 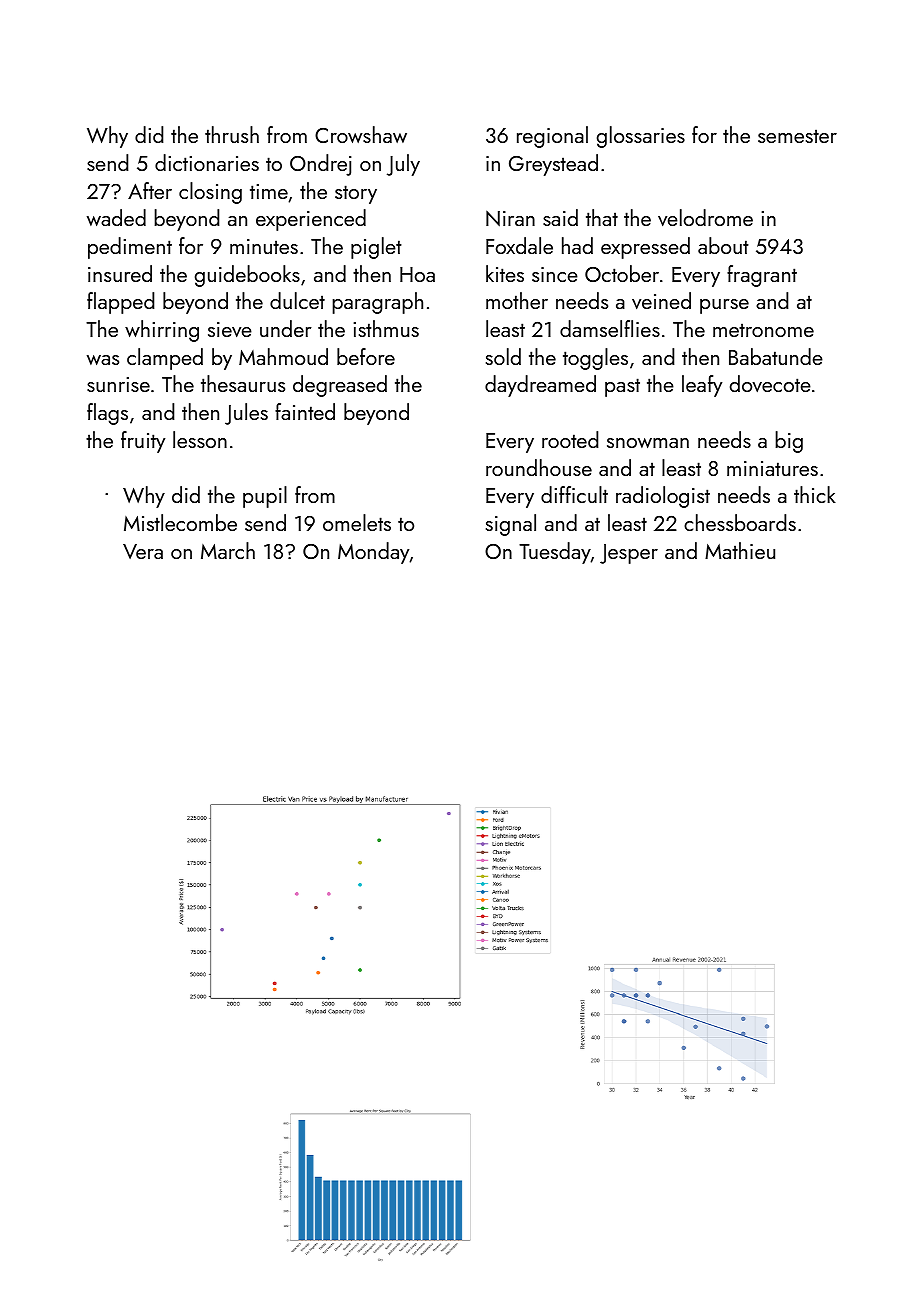 I want to click on big, so click(x=789, y=442).
